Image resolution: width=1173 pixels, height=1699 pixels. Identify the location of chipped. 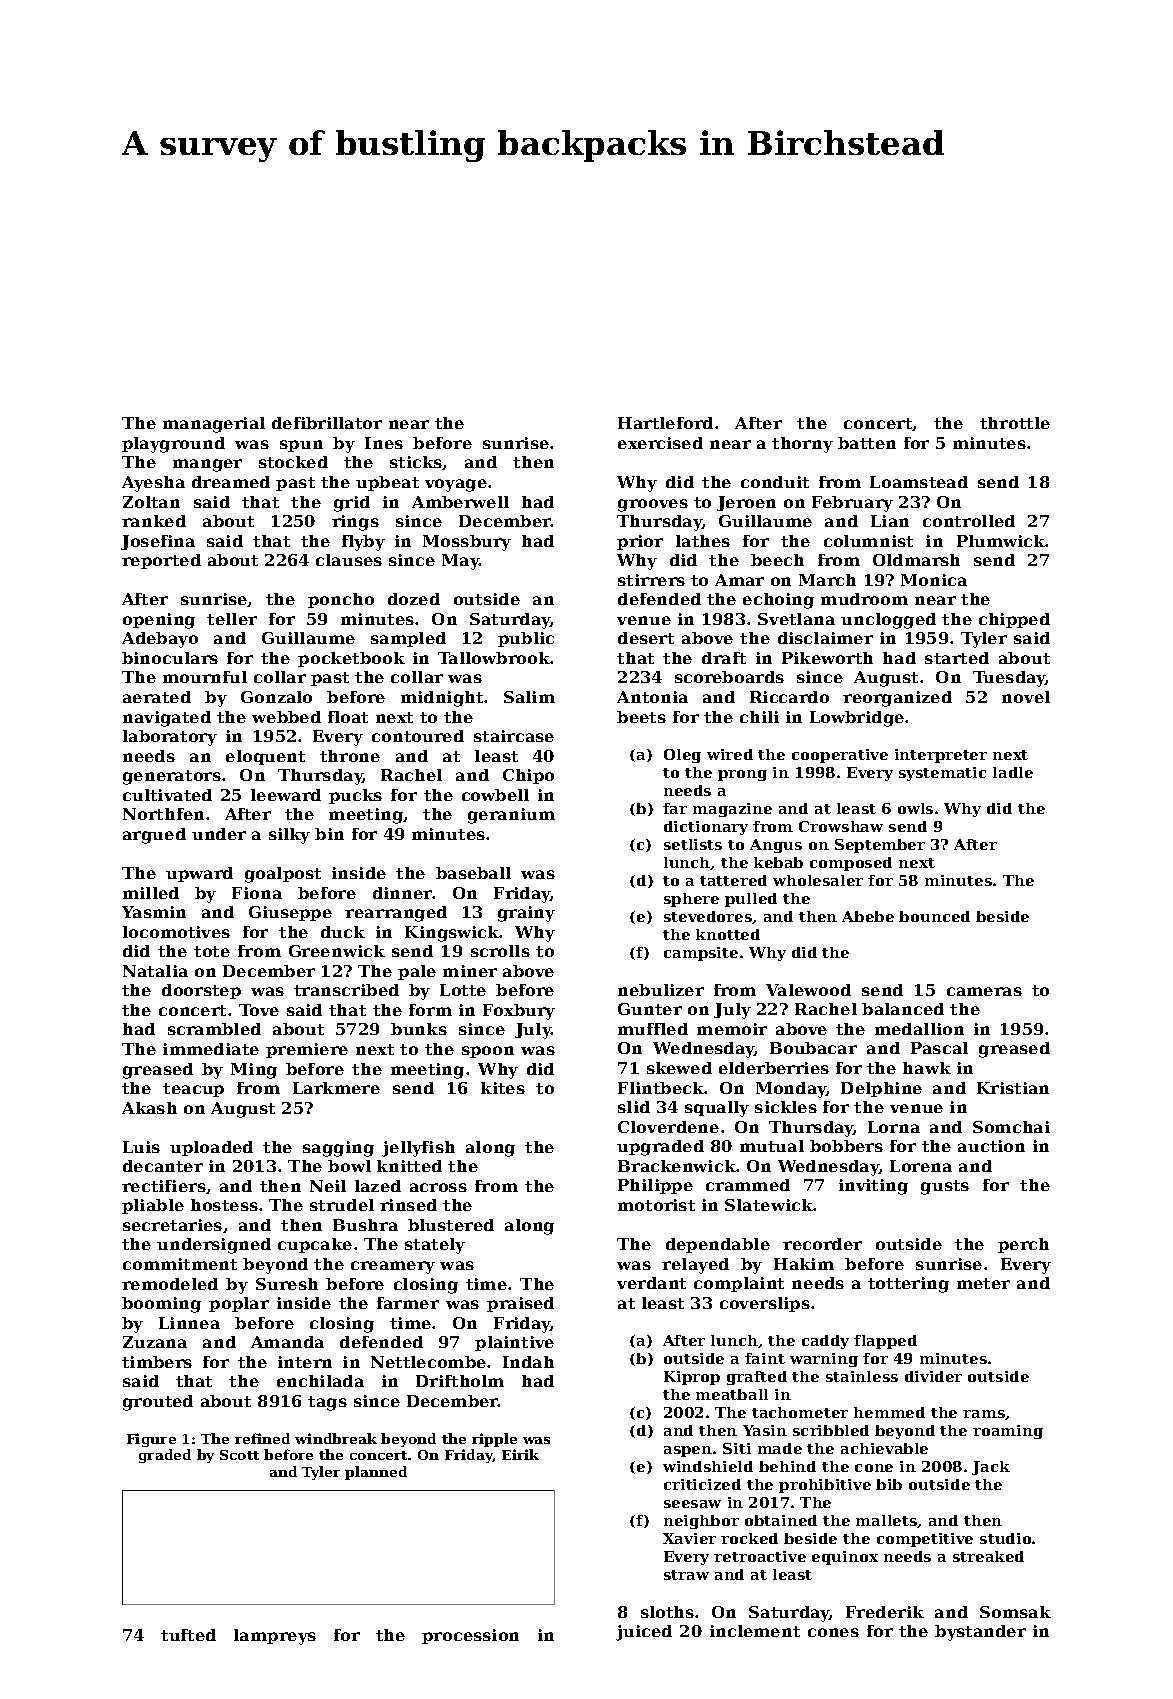
(1014, 620).
